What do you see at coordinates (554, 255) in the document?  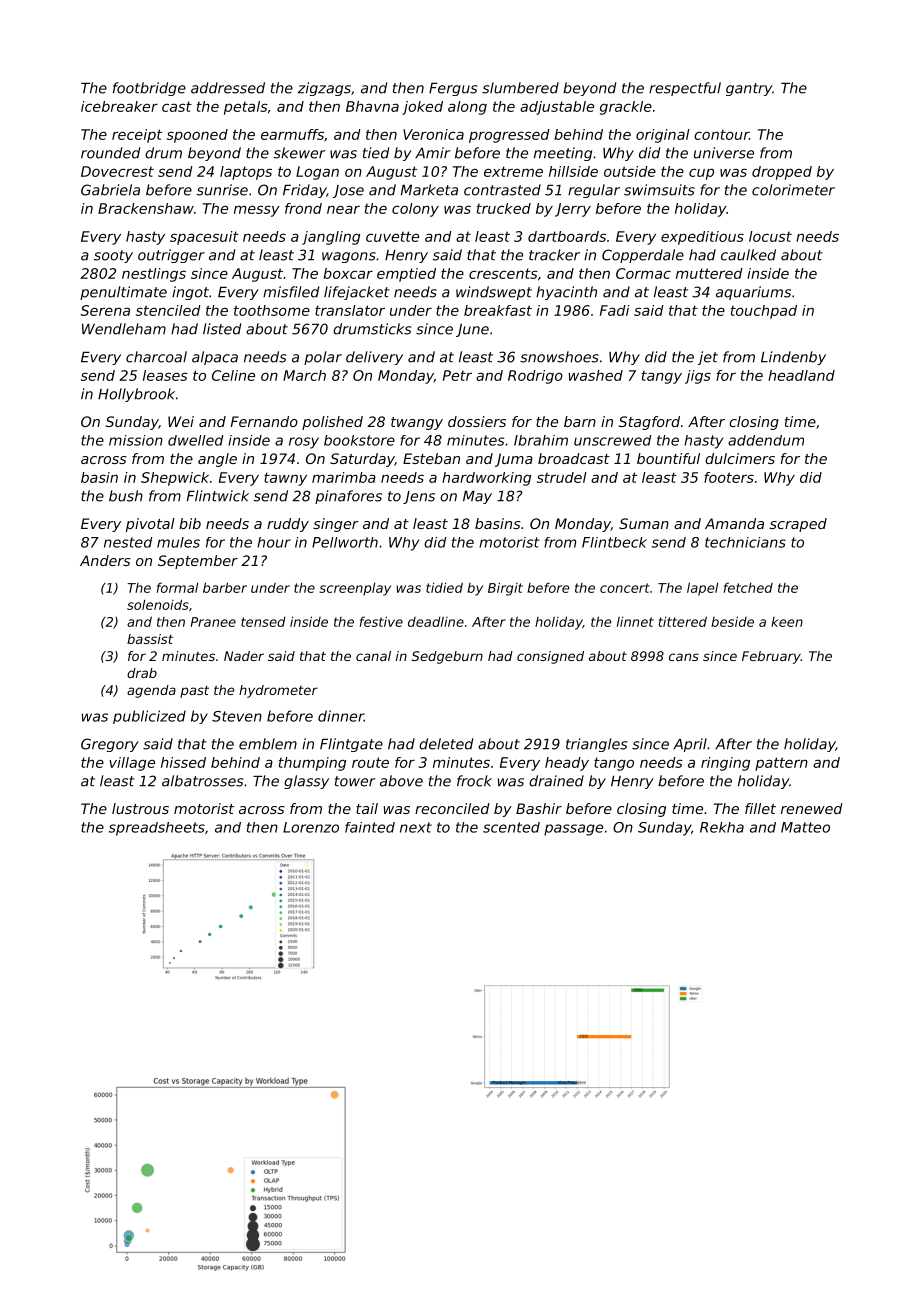 I see `tracker` at bounding box center [554, 255].
